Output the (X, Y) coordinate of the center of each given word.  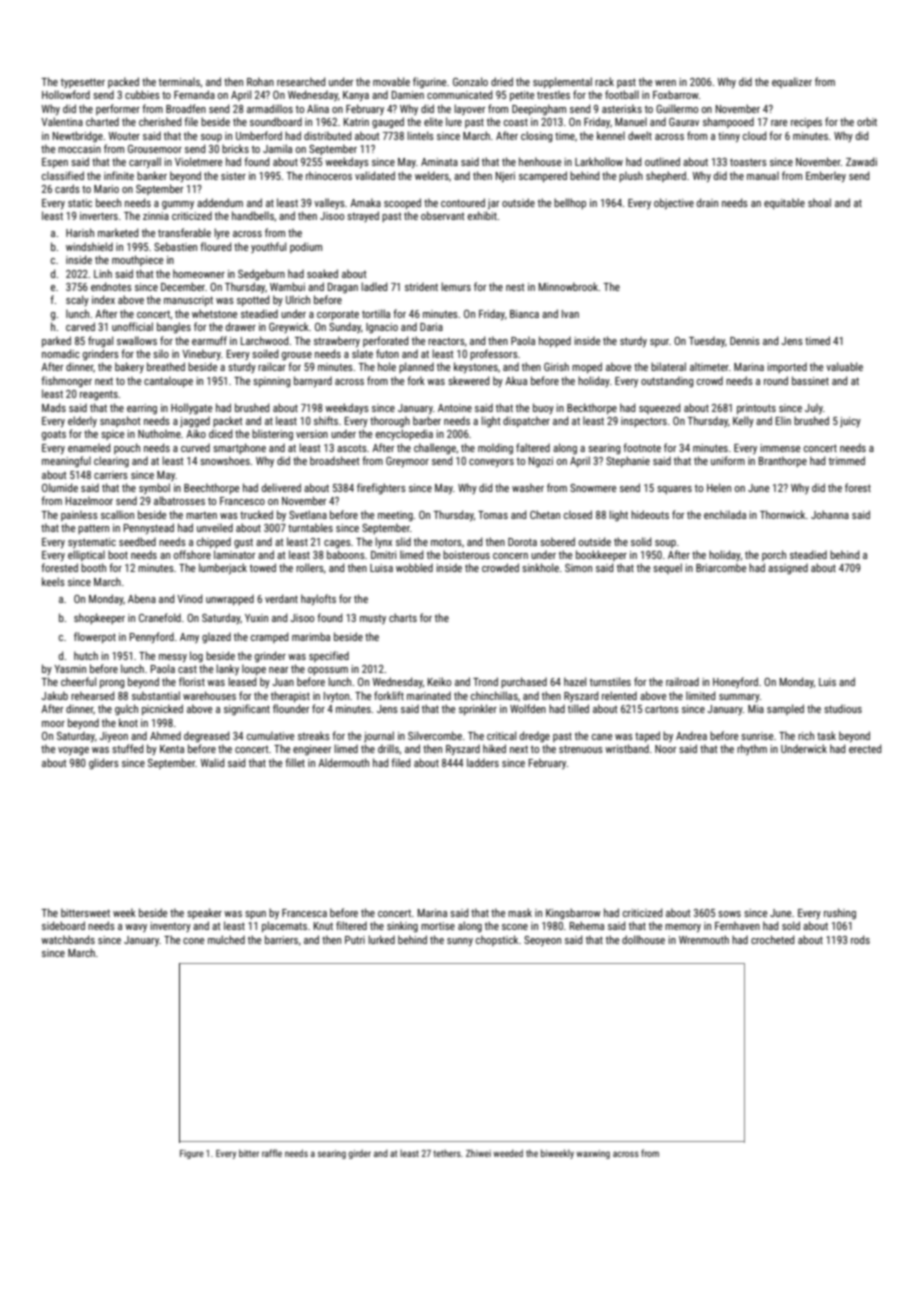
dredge (535, 736)
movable (391, 81)
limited (700, 695)
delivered (281, 487)
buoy (543, 408)
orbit (867, 121)
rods (860, 939)
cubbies (142, 94)
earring (142, 409)
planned (416, 367)
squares (674, 490)
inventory (170, 927)
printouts (756, 409)
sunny (460, 942)
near (278, 670)
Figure (192, 1154)
